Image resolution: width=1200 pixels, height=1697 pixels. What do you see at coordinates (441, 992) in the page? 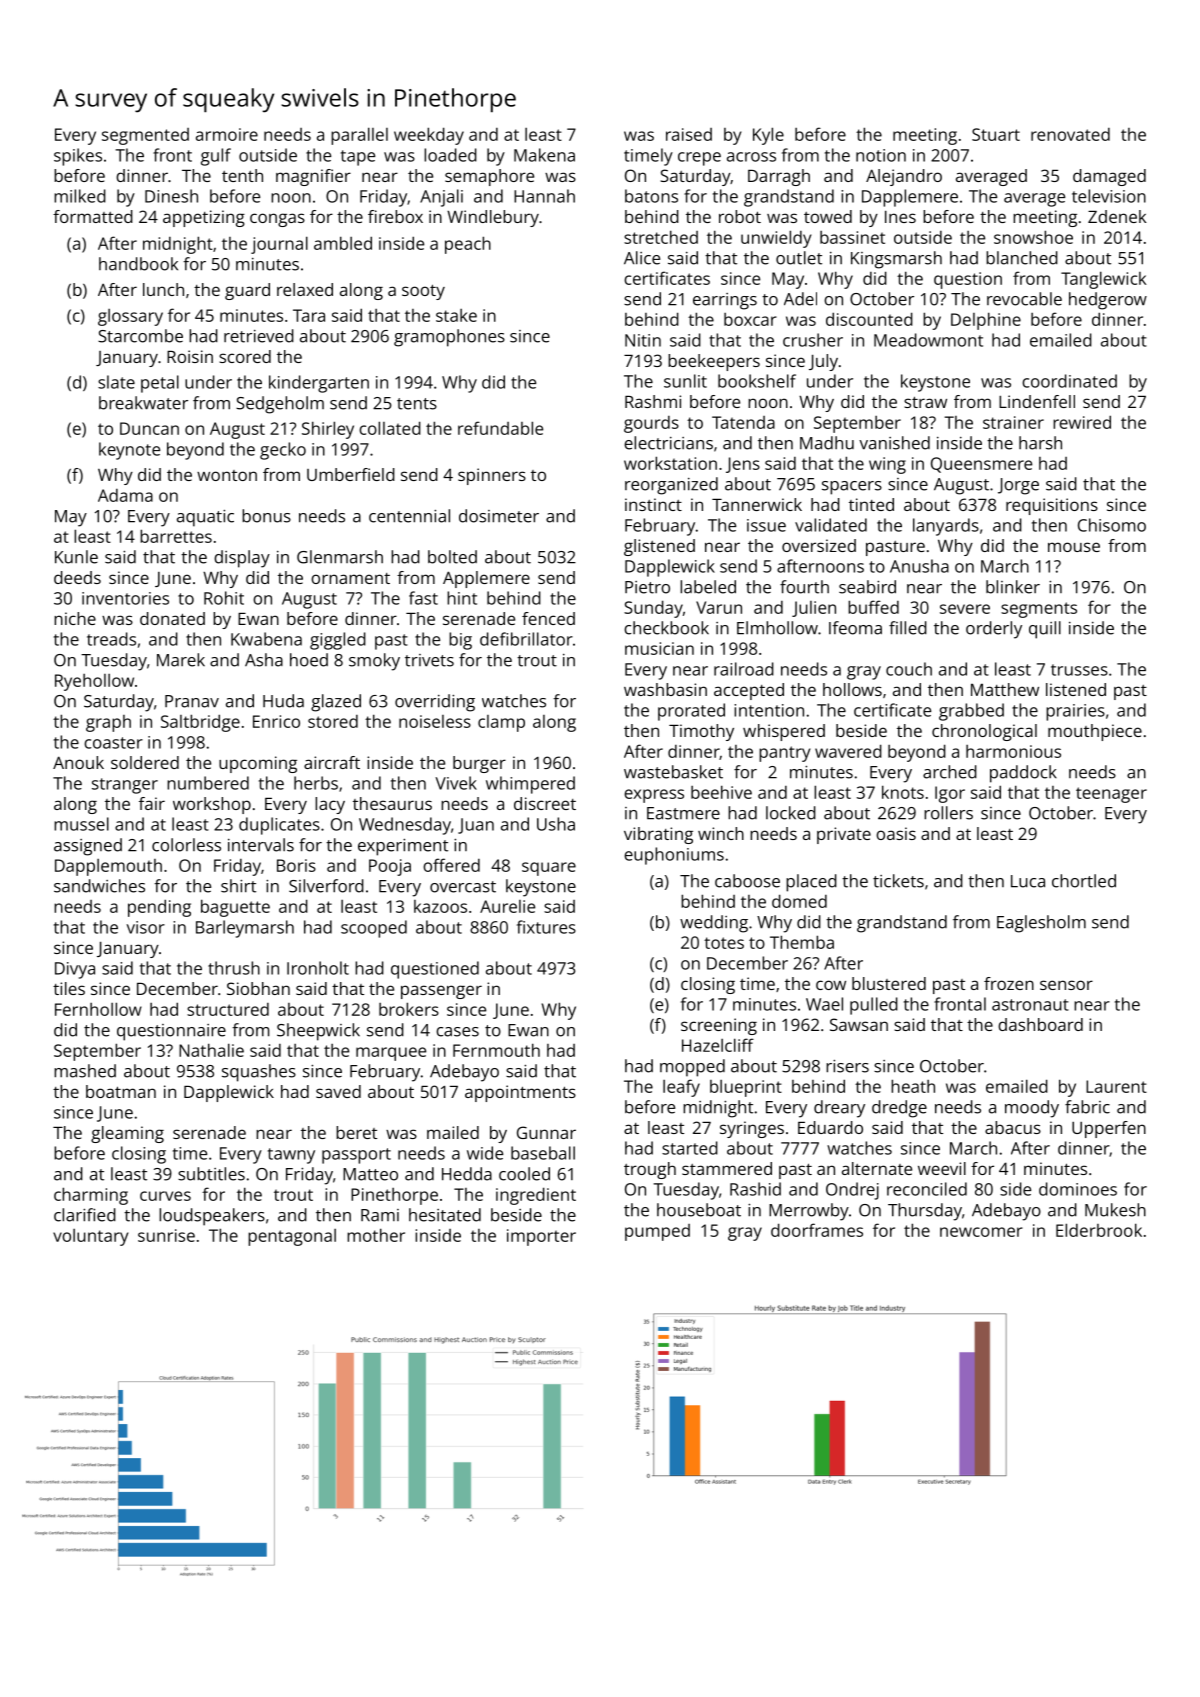
I see `passenger` at bounding box center [441, 992].
